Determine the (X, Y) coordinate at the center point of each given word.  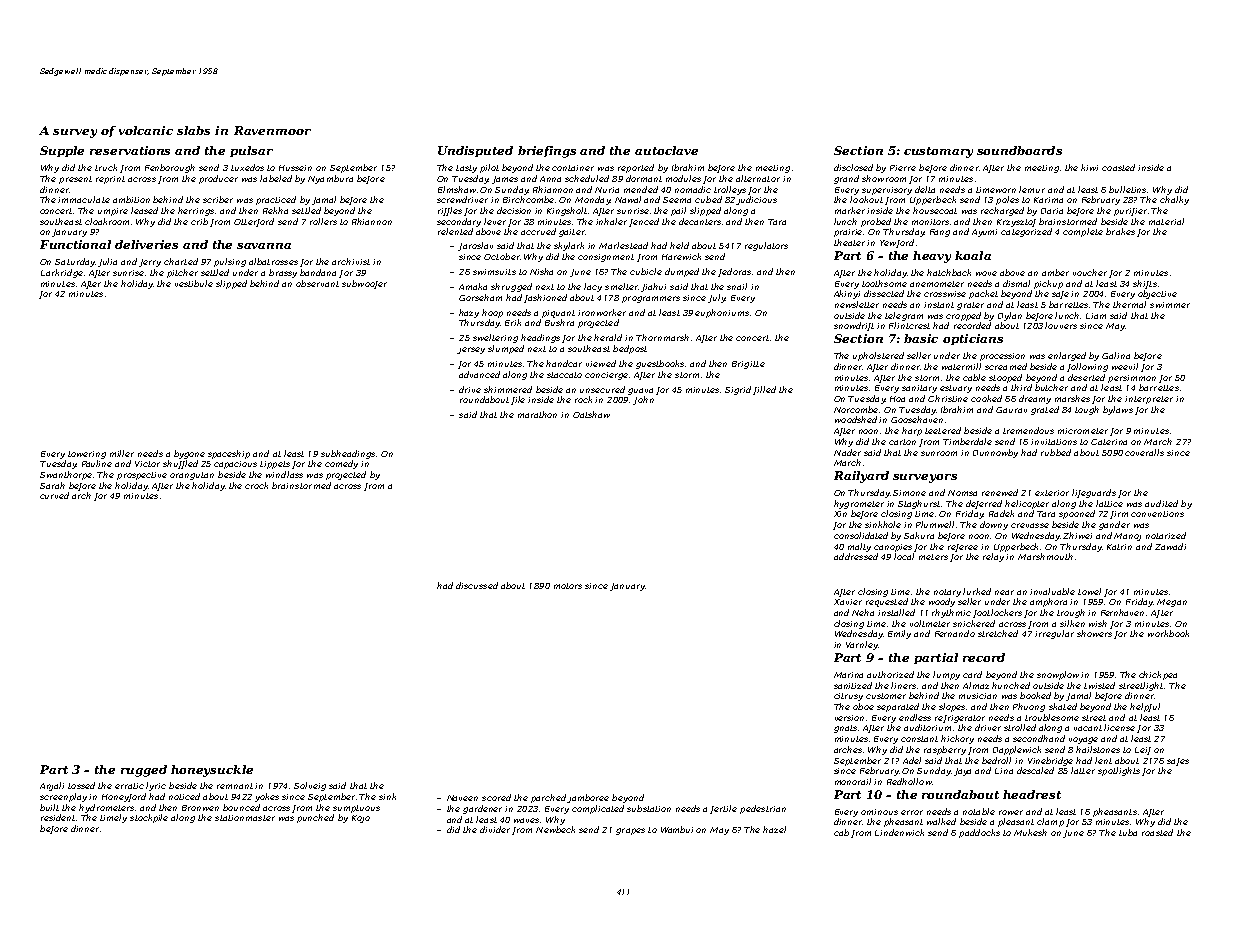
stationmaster (245, 818)
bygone (189, 454)
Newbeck (555, 829)
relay (993, 557)
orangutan (192, 476)
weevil (1125, 366)
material (1166, 221)
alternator (758, 178)
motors (568, 586)
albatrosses (273, 261)
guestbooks (660, 364)
